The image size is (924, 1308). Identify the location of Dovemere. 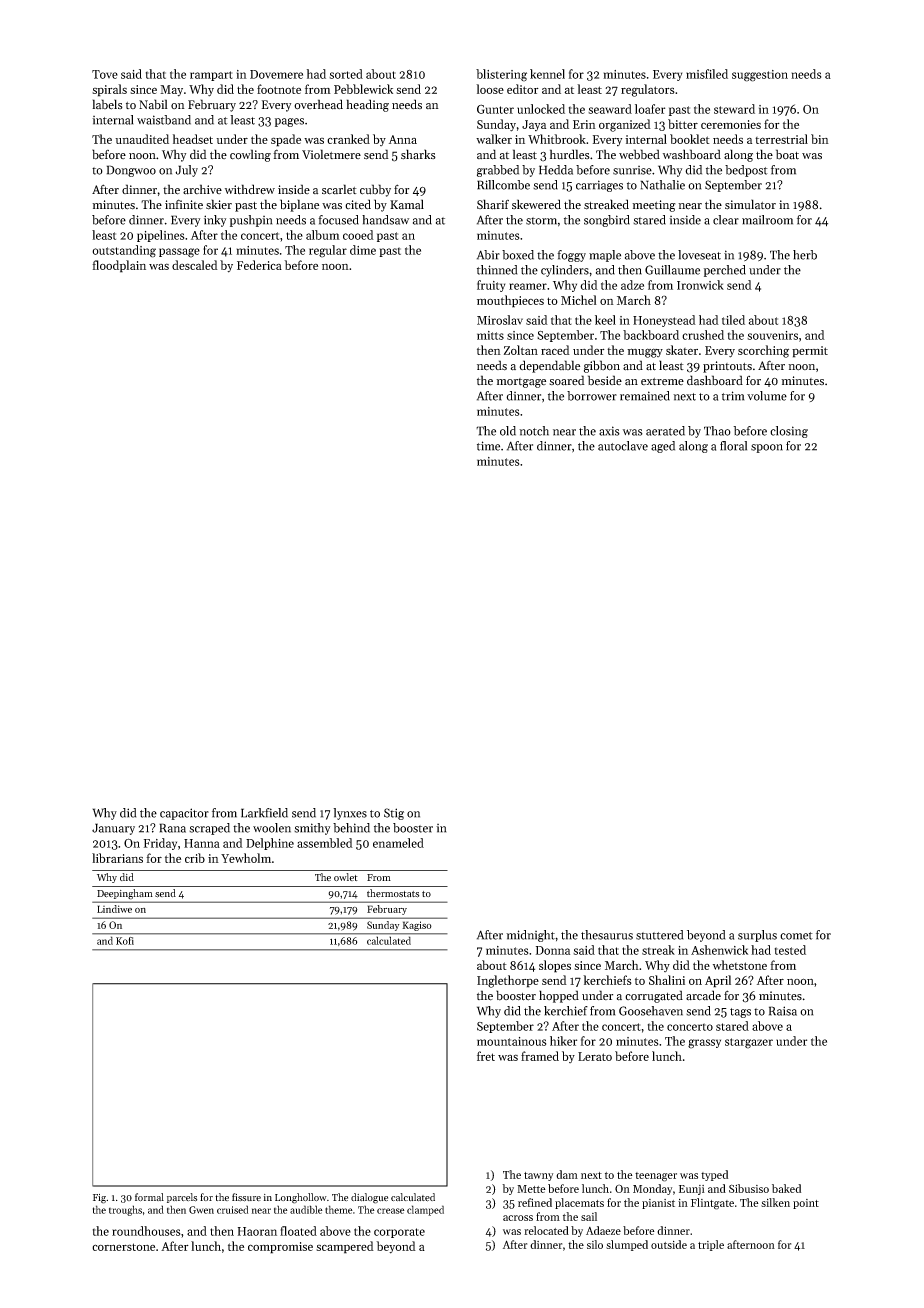
(276, 74).
